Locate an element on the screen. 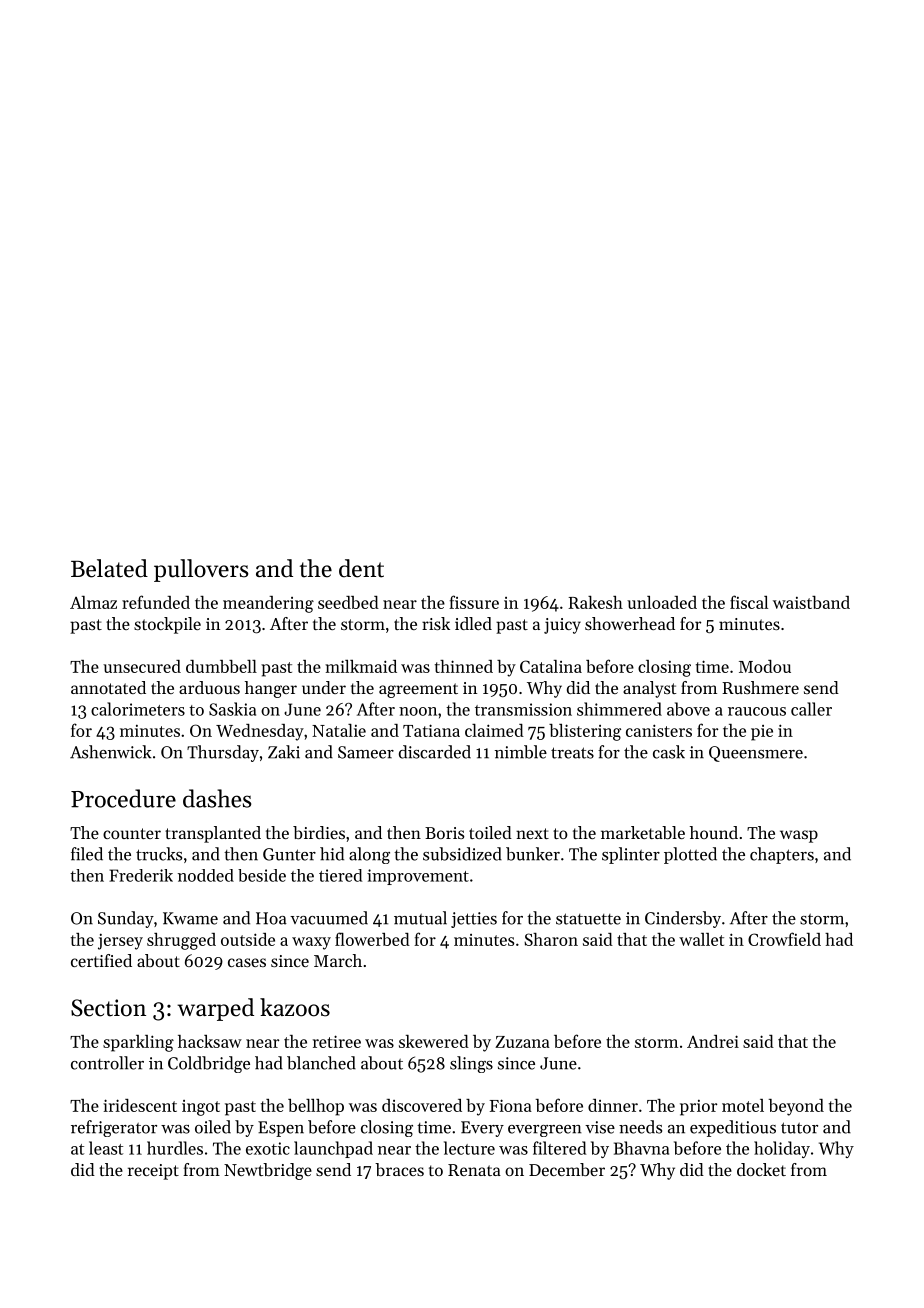 The width and height of the screenshot is (924, 1308). Belated is located at coordinates (109, 568).
